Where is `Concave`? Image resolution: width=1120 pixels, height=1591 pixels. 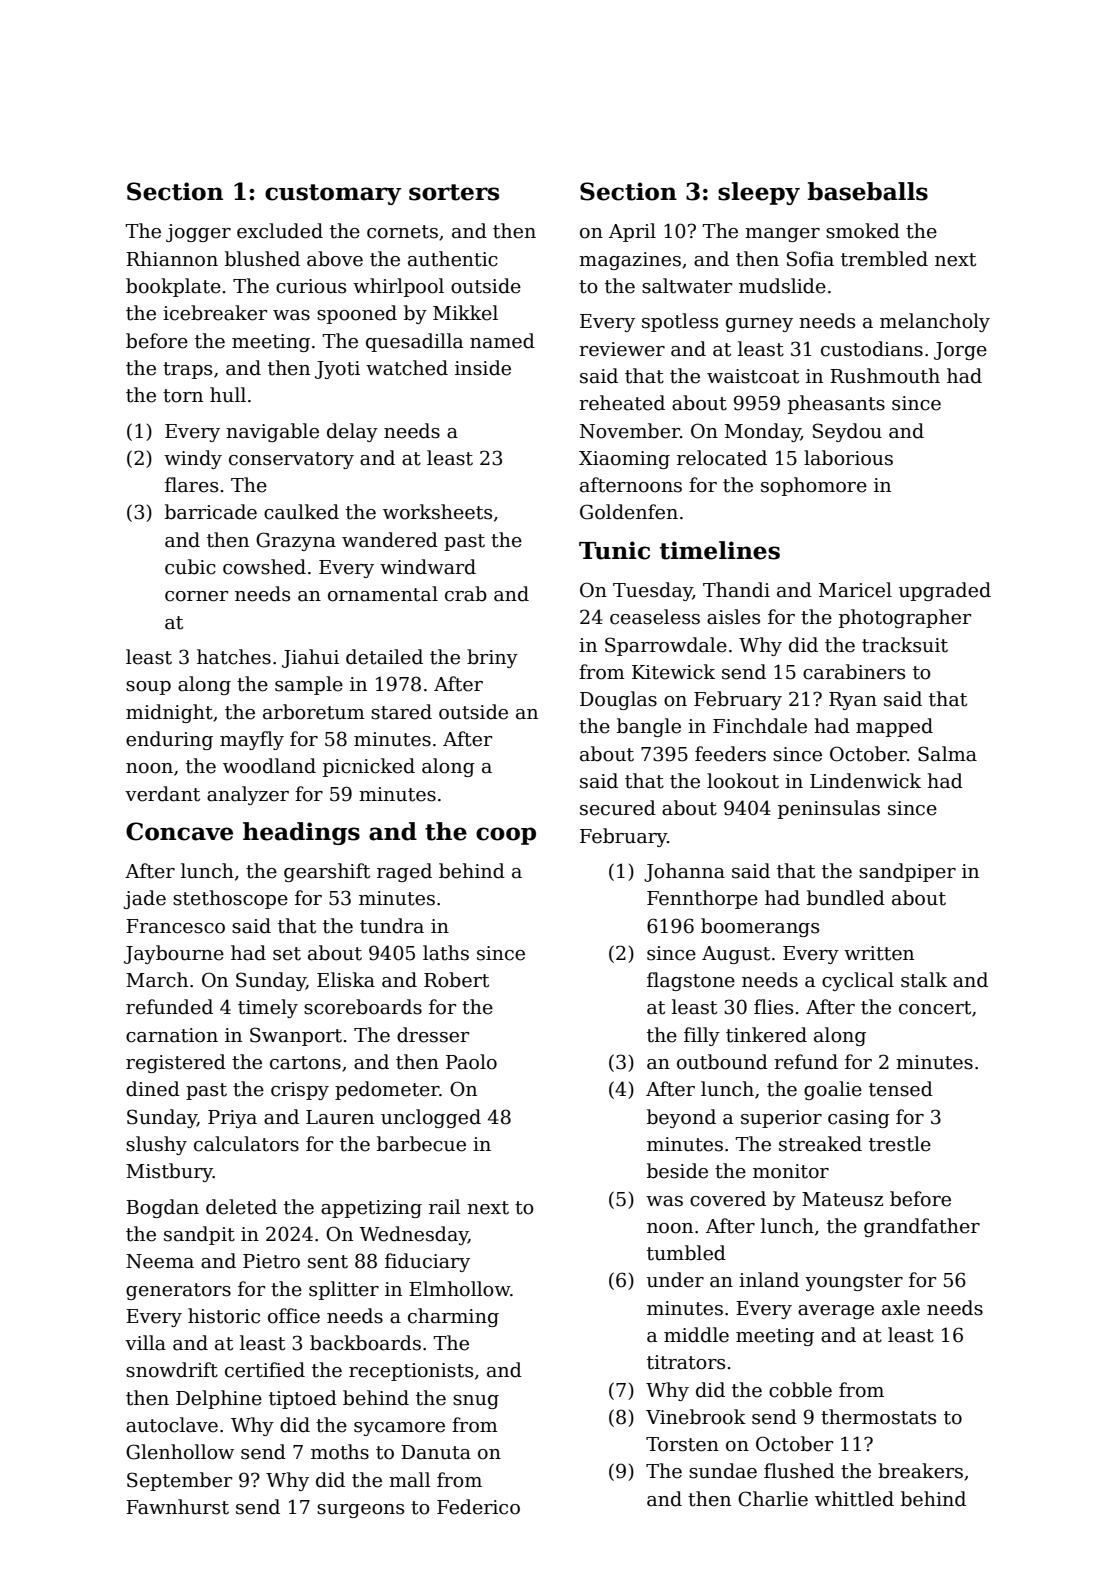 Concave is located at coordinates (179, 831).
